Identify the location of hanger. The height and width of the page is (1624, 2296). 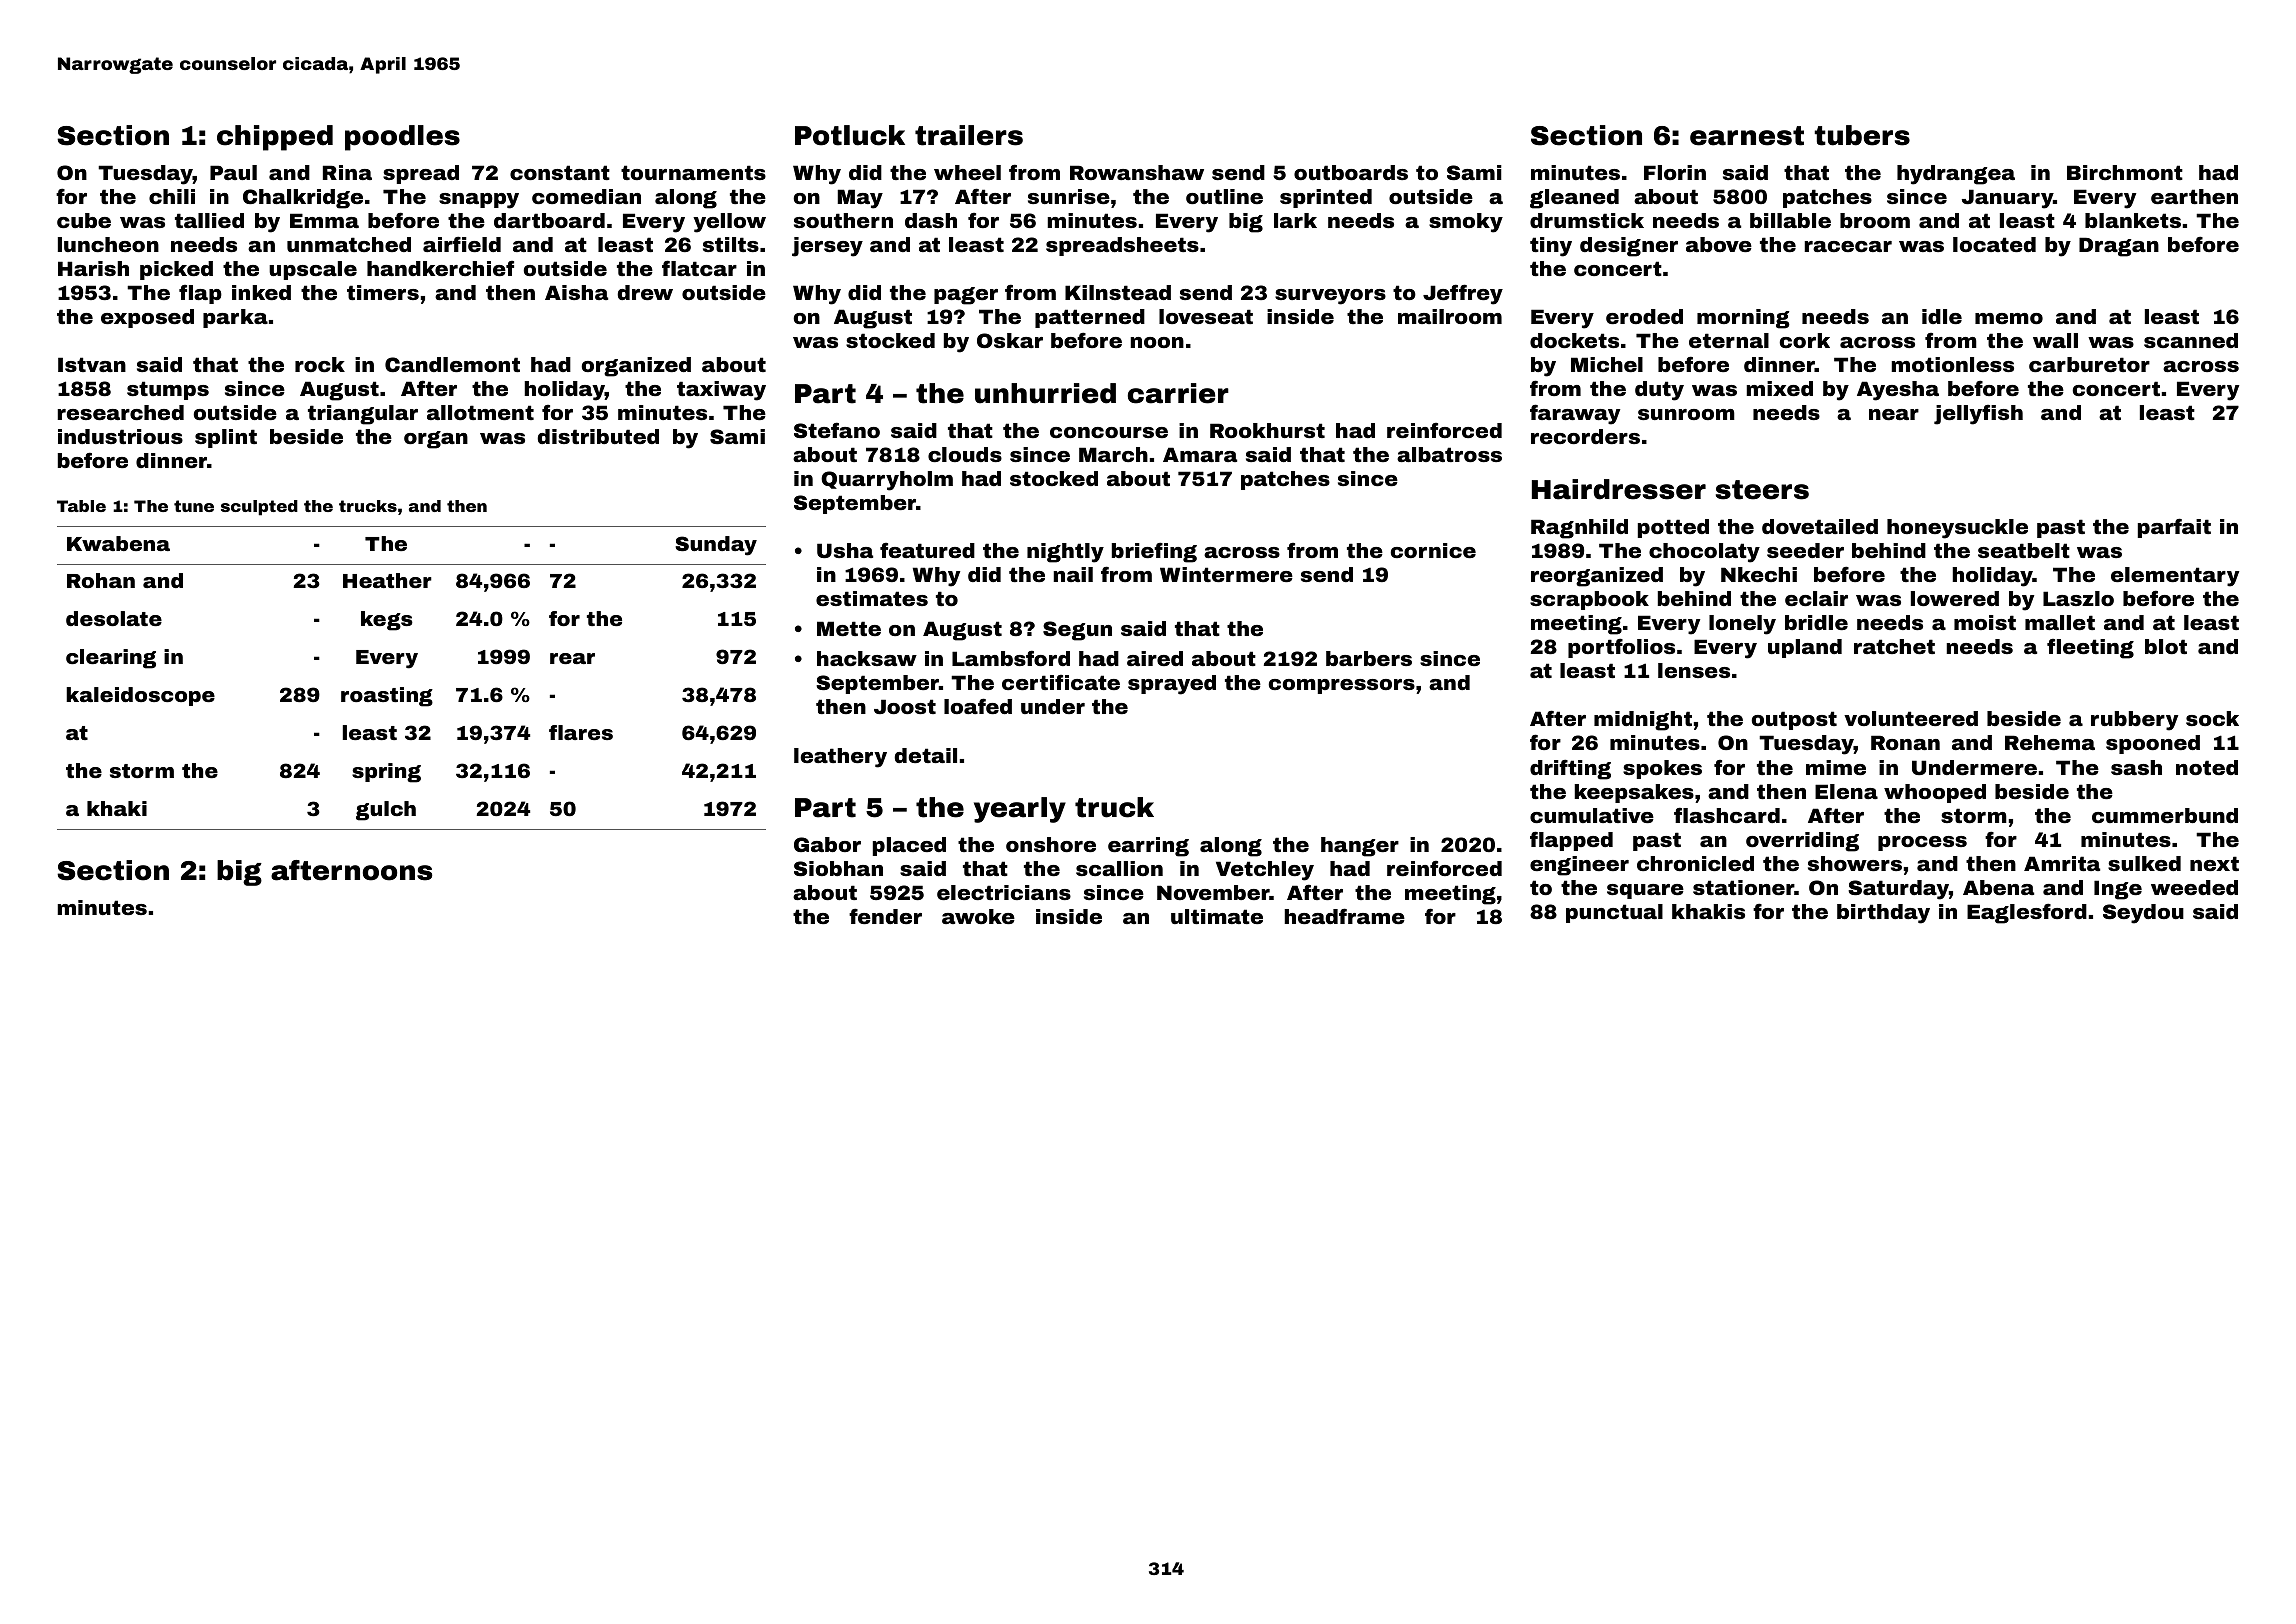
(1360, 847).
